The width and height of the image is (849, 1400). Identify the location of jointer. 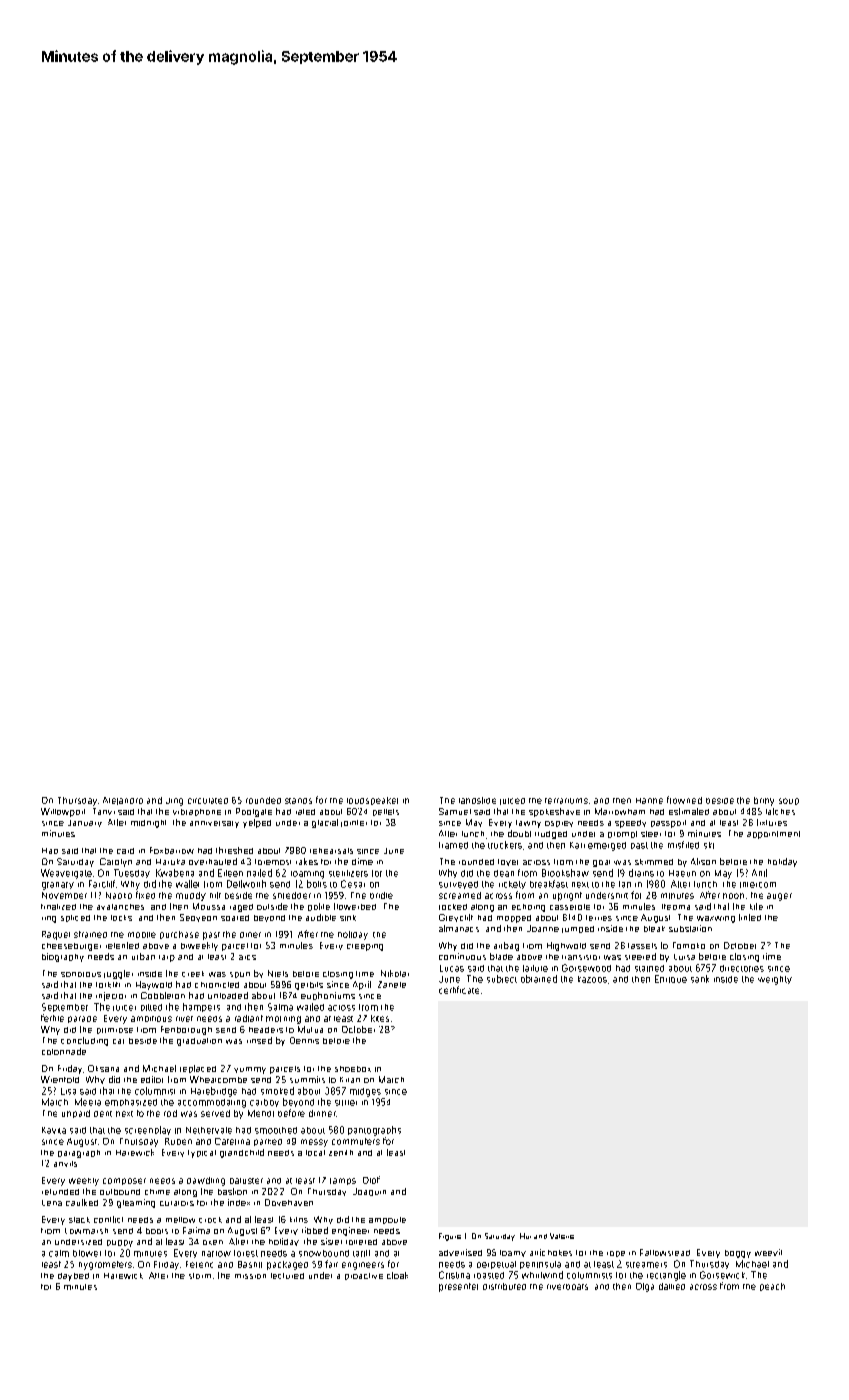
(354, 823).
